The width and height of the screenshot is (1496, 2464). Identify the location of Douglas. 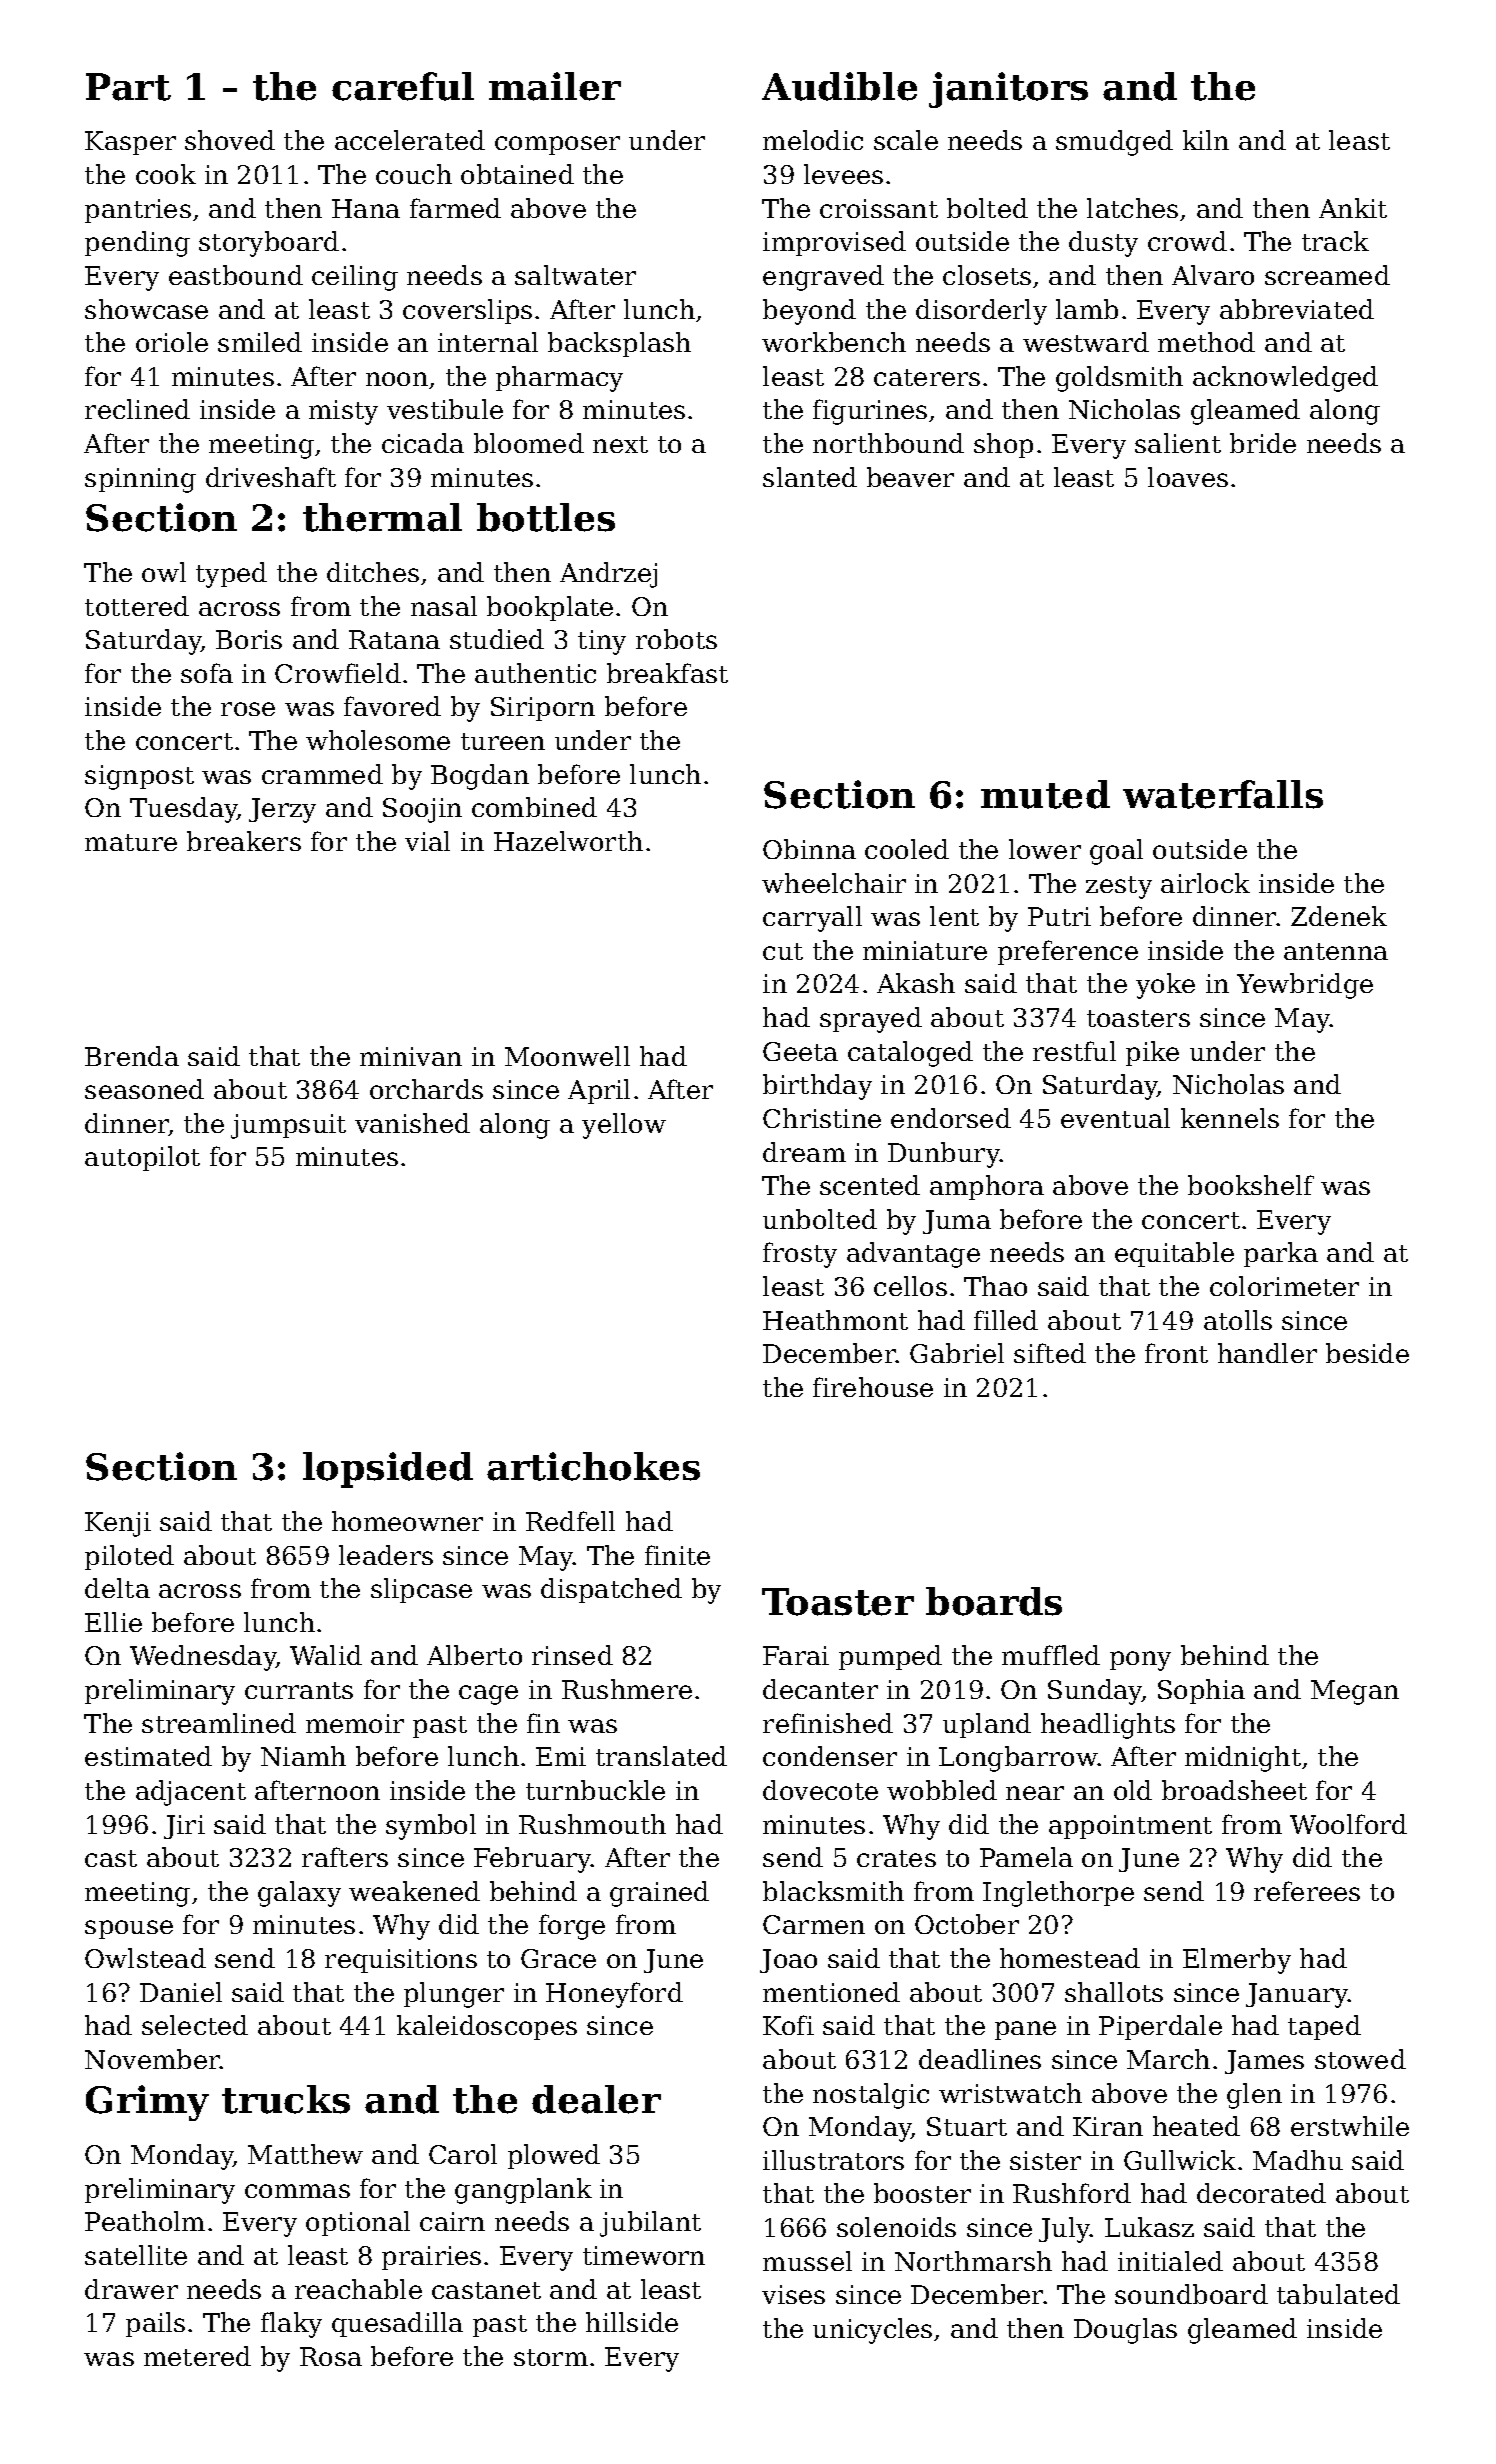
(1125, 2331).
